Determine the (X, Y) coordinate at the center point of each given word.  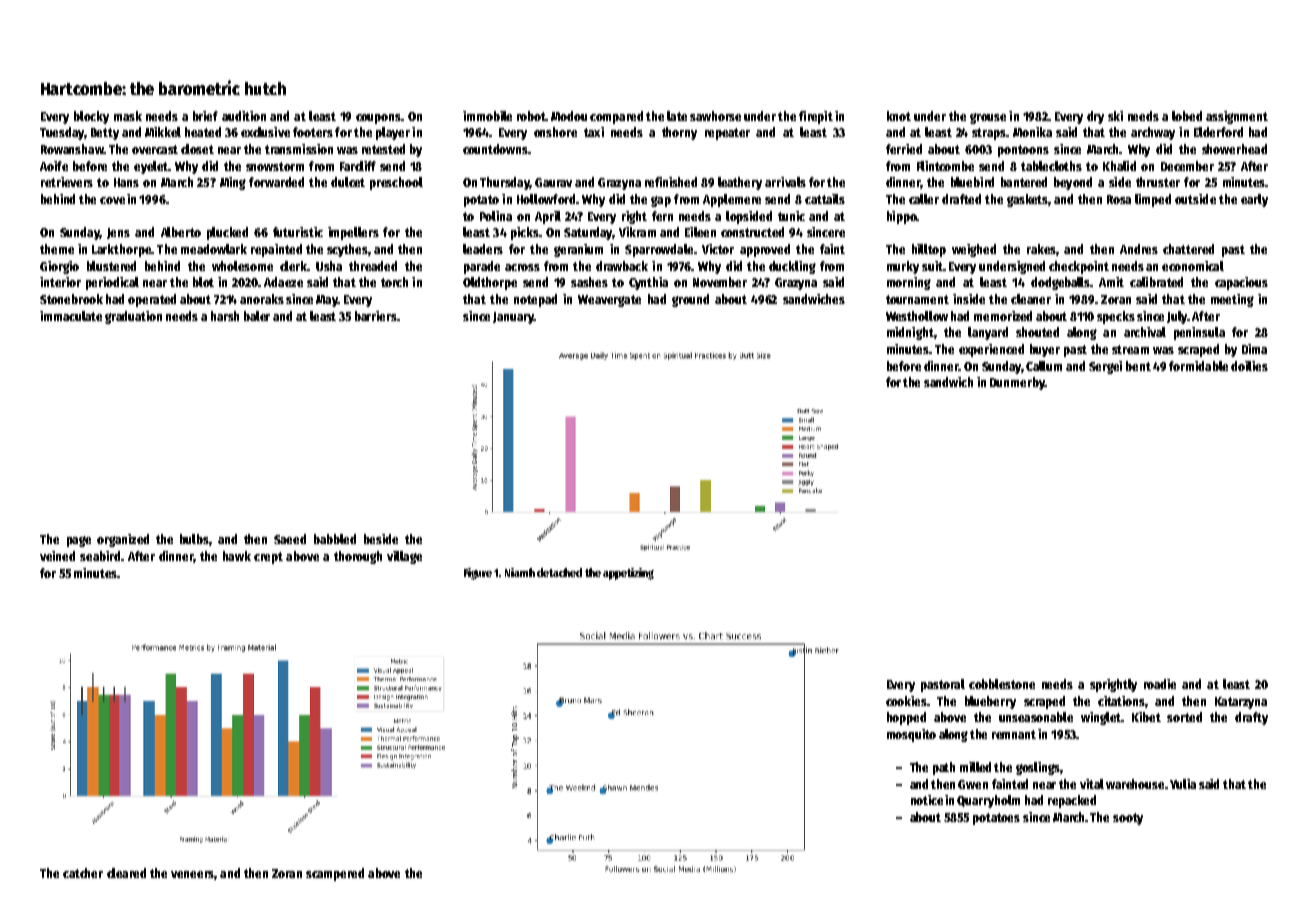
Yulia (1183, 784)
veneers (192, 874)
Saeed (290, 539)
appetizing (628, 574)
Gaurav (553, 182)
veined (57, 556)
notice (927, 800)
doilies (1249, 366)
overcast (155, 149)
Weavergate (609, 301)
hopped (906, 718)
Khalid (1119, 166)
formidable (1198, 366)
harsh (225, 316)
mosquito (911, 735)
